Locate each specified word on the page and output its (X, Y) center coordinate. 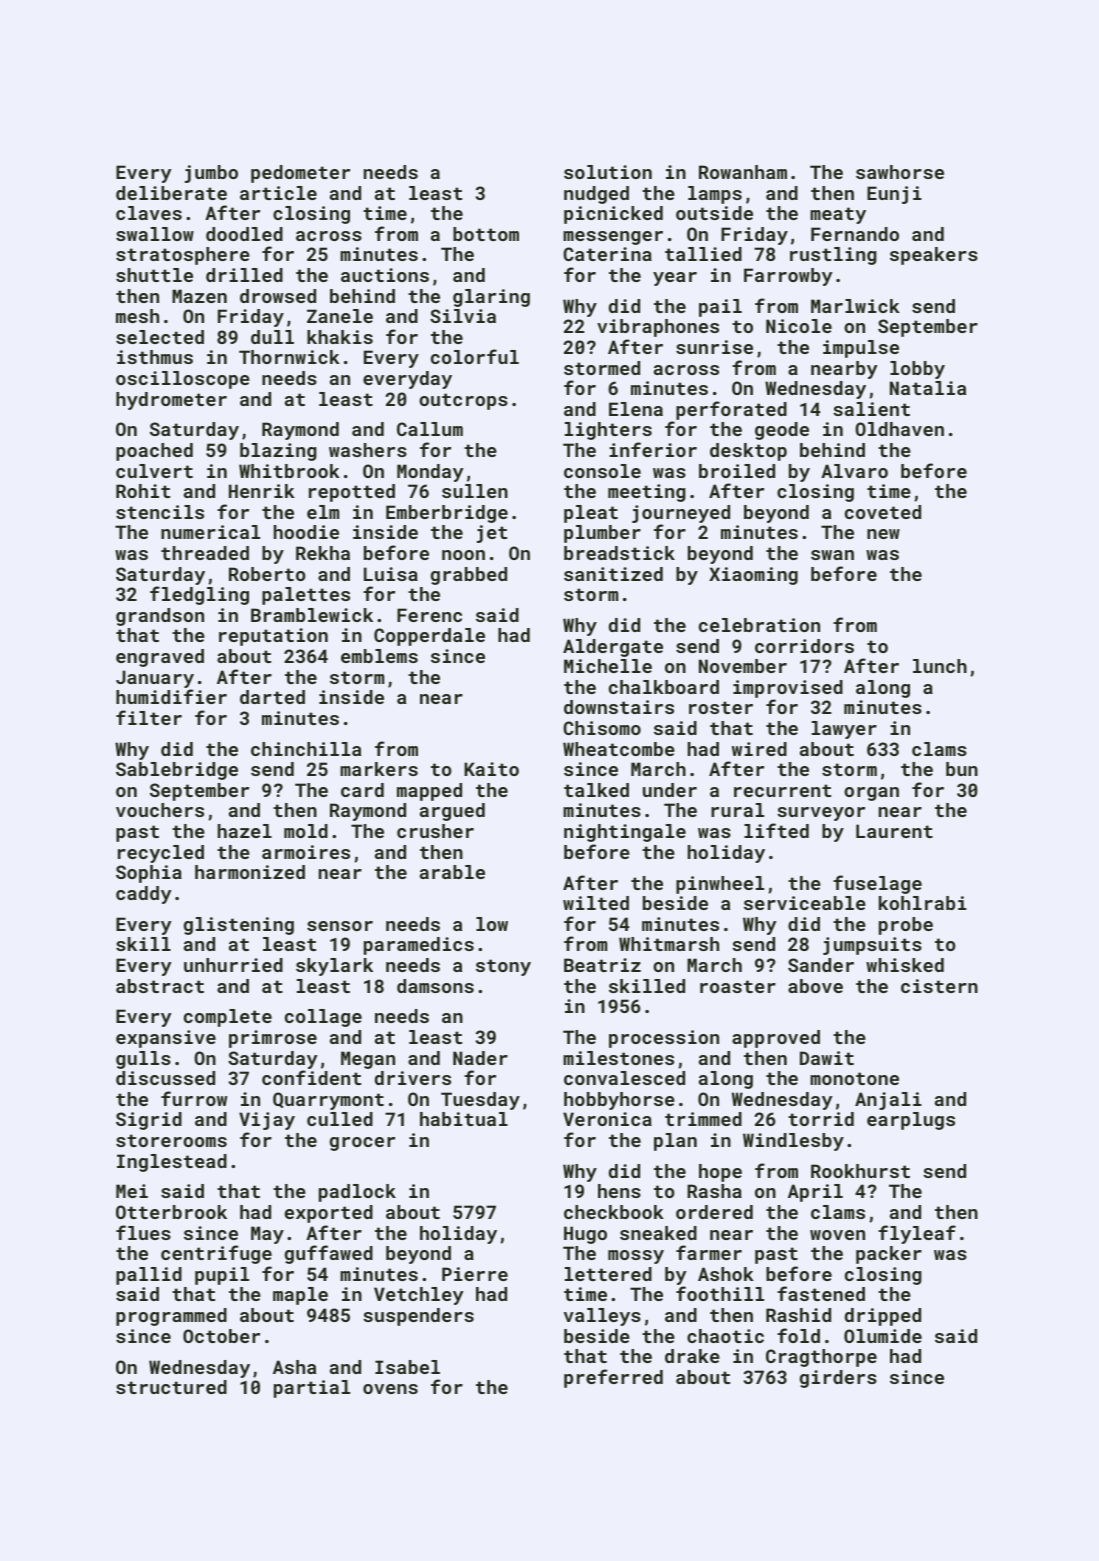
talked (596, 790)
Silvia (463, 316)
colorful (475, 356)
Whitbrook (289, 471)
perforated (731, 410)
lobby (917, 370)
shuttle (154, 275)
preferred (613, 1378)
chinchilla (306, 749)
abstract (160, 986)
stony (503, 967)
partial (312, 1389)
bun (962, 769)
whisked (905, 965)
